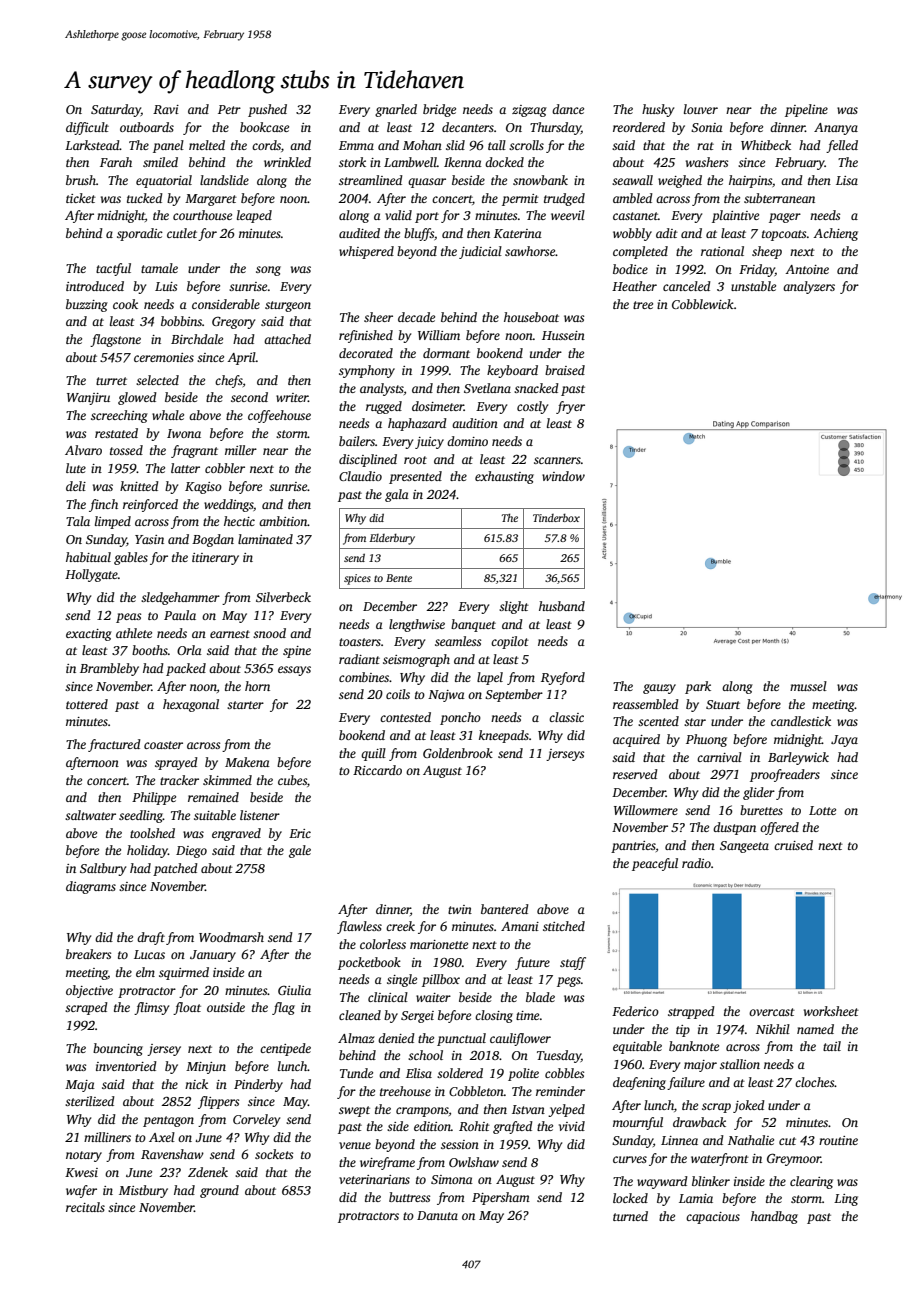 The width and height of the screenshot is (924, 1308). What do you see at coordinates (172, 1154) in the screenshot?
I see `Ravenshaw` at bounding box center [172, 1154].
